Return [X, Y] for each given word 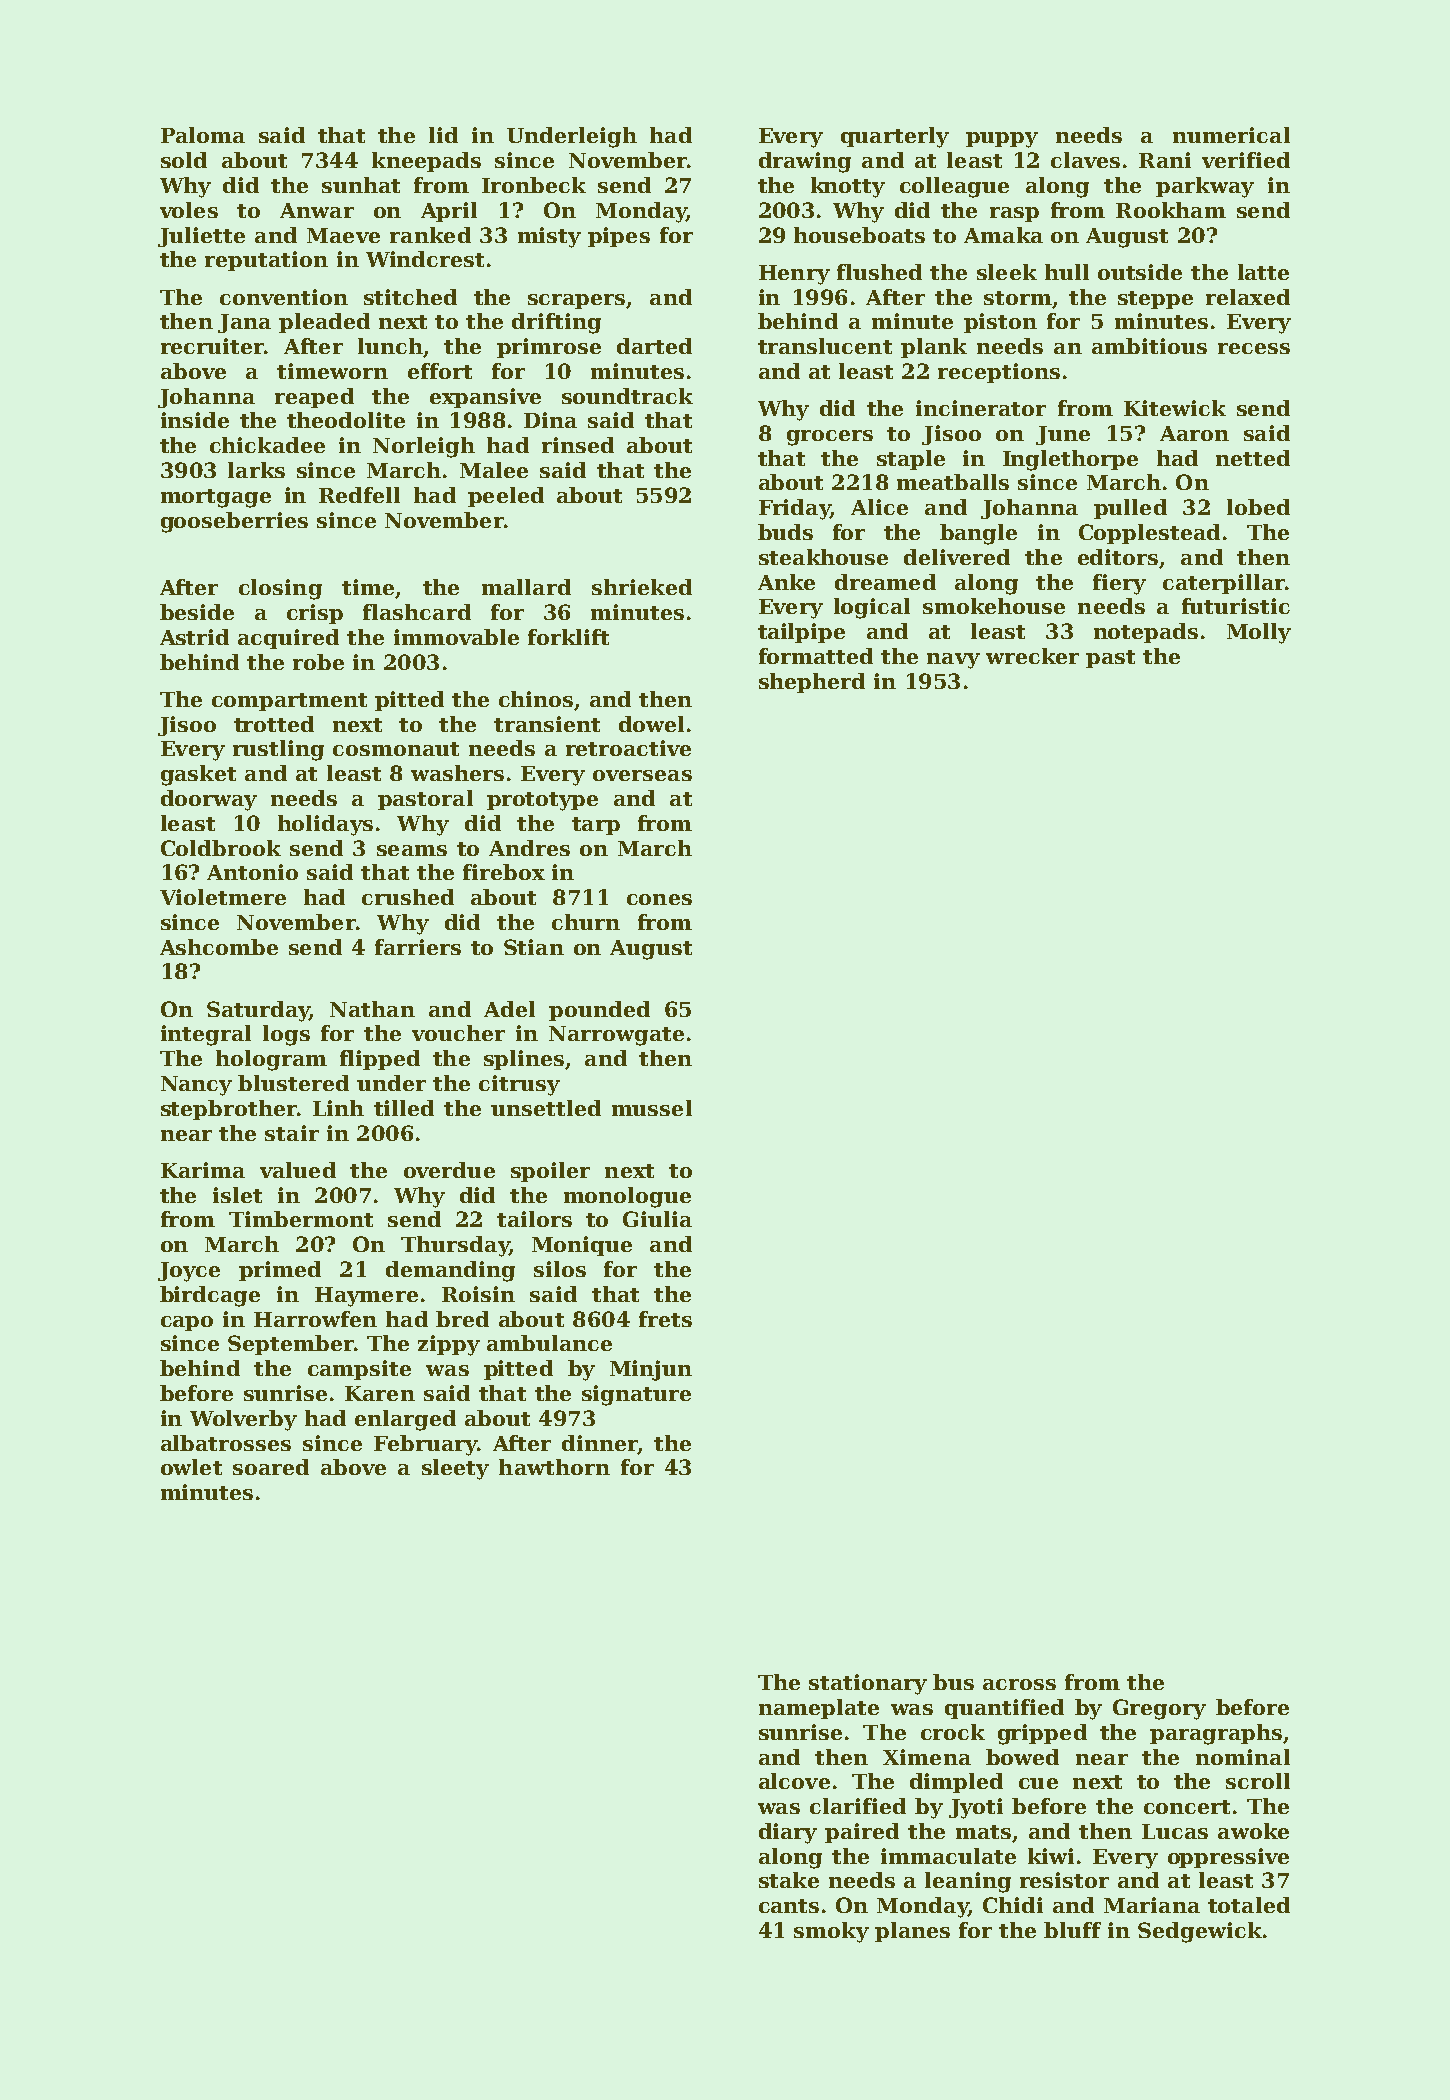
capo [187, 1323]
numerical [1231, 135]
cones [659, 899]
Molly [1259, 633]
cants [789, 1906]
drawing [805, 162]
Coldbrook [221, 848]
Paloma [203, 135]
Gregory [1159, 1709]
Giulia [657, 1219]
